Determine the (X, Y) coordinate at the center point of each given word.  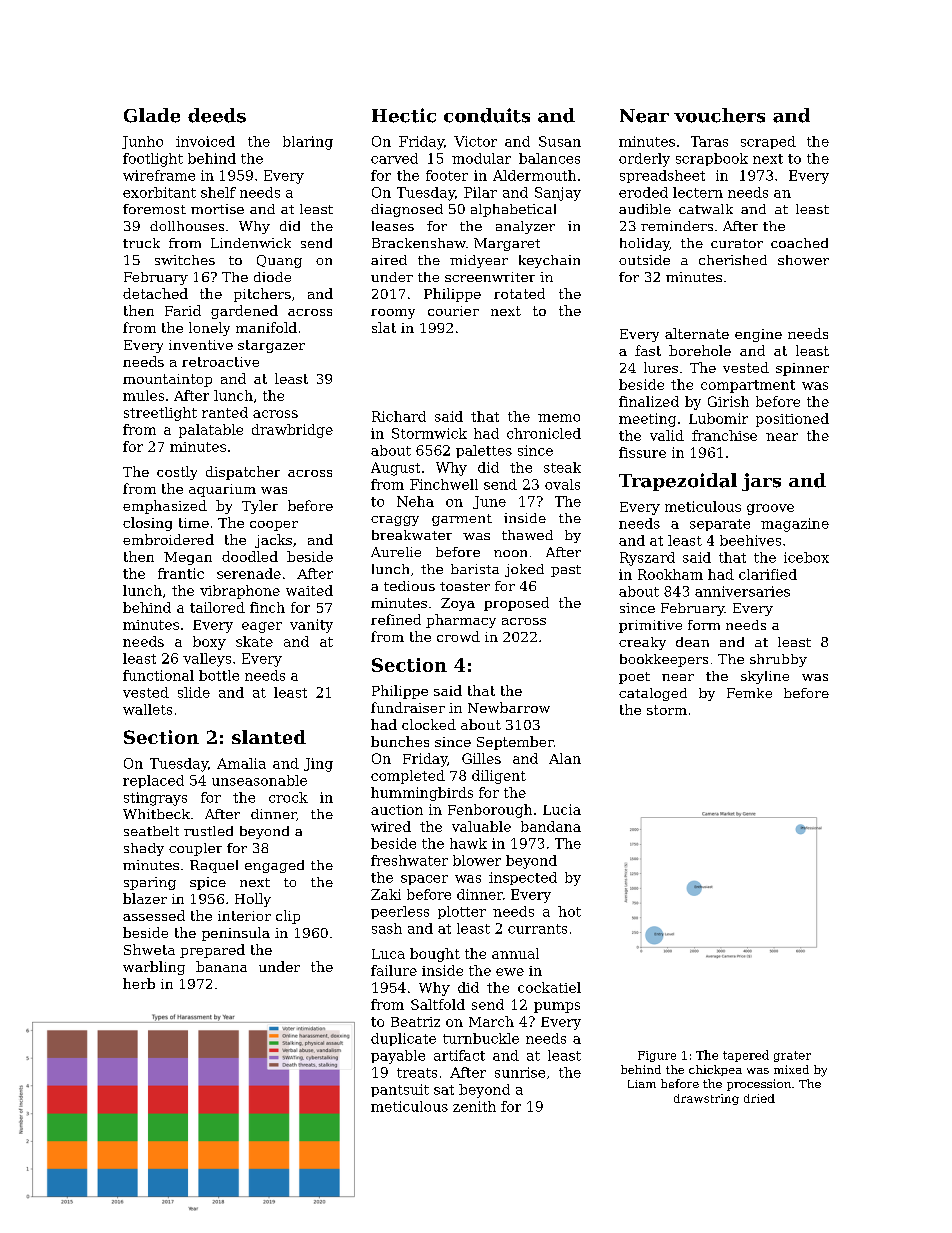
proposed (516, 604)
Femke (749, 693)
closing (147, 524)
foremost (154, 209)
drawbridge (292, 431)
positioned (792, 420)
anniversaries (742, 591)
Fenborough (490, 811)
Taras (709, 141)
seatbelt (151, 831)
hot (569, 911)
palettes (484, 451)
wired (391, 826)
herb (139, 983)
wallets (147, 709)
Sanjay (558, 194)
